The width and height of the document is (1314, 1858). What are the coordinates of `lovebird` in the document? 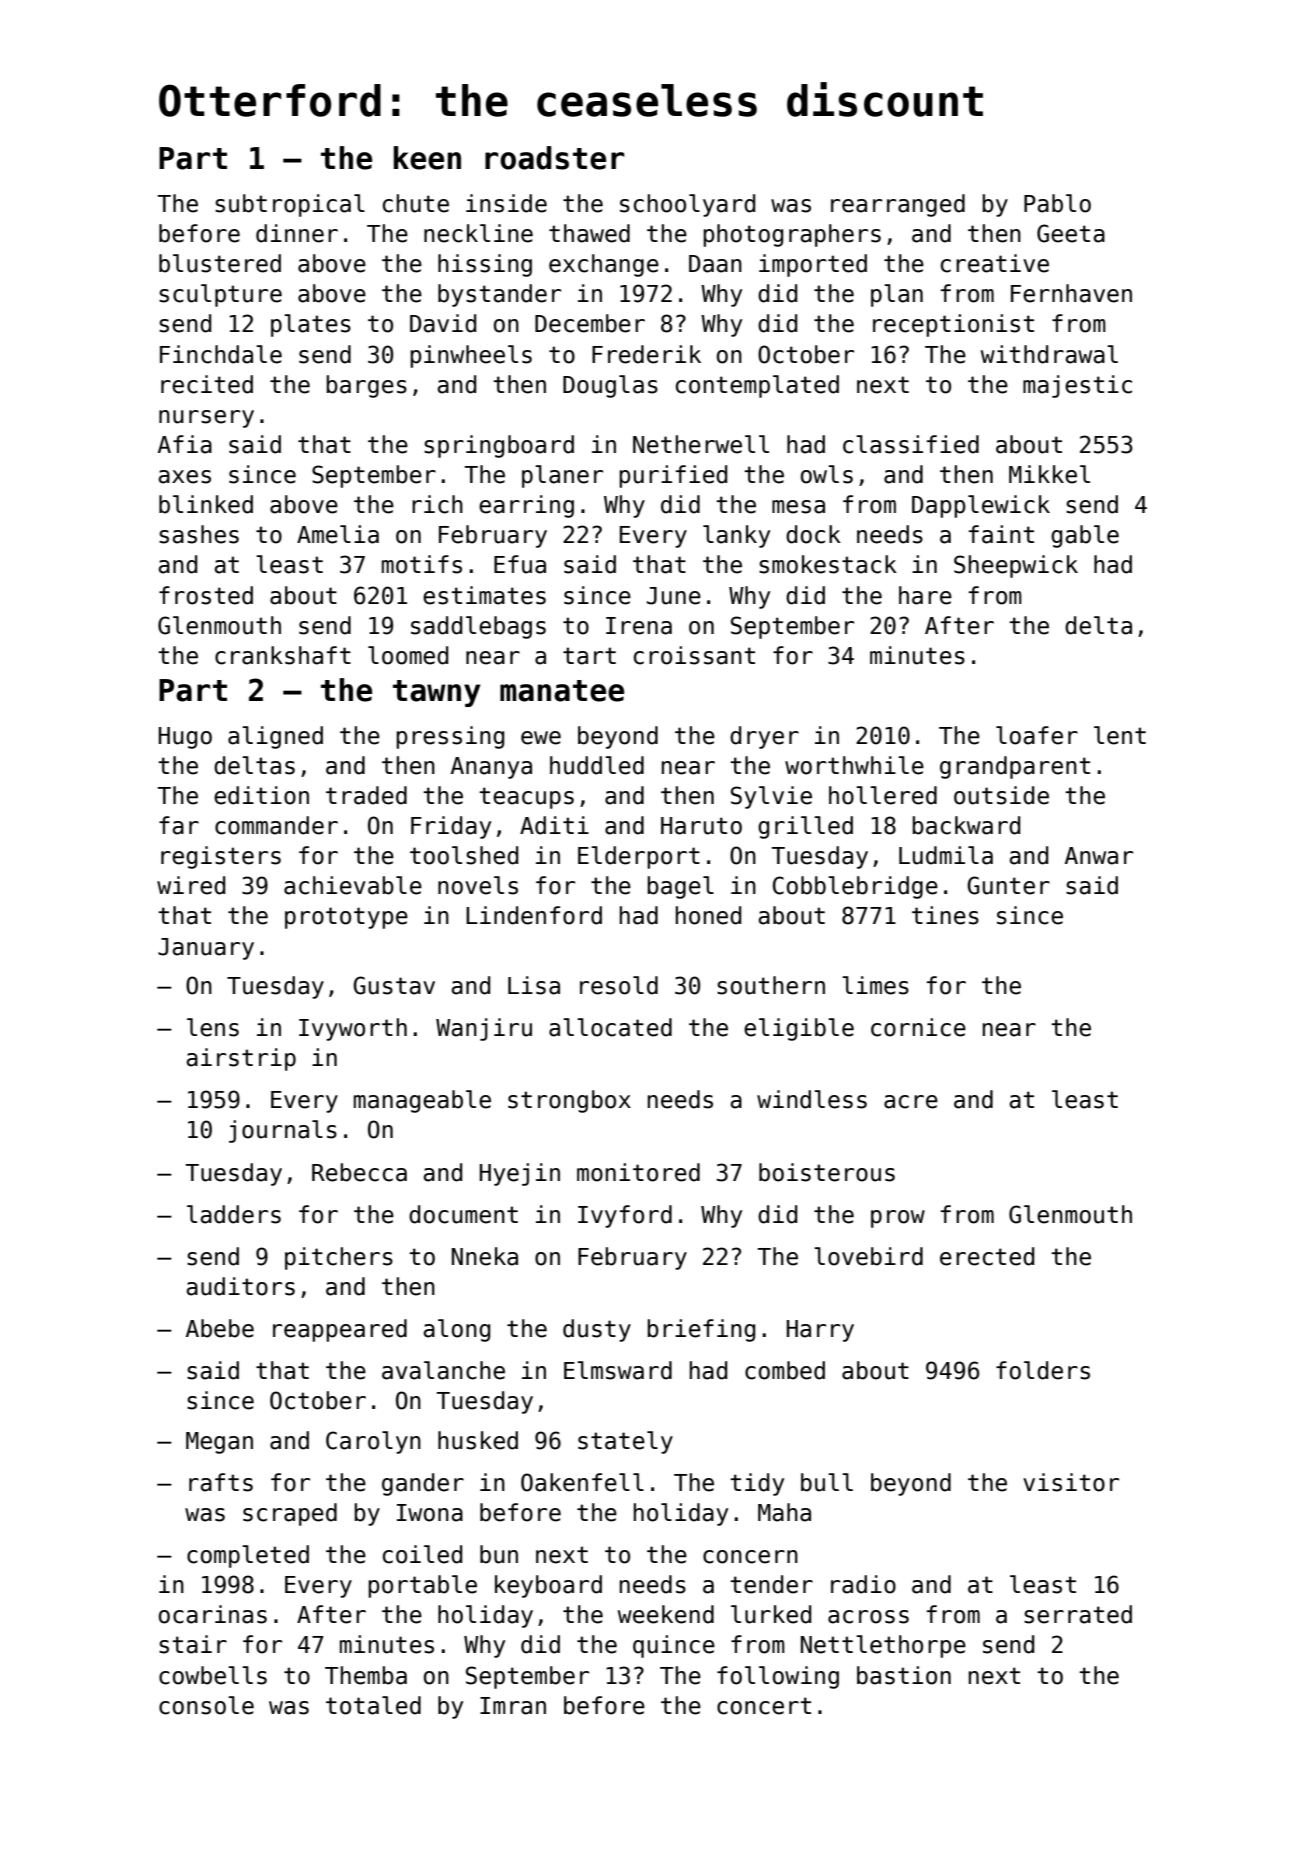 It's located at (868, 1256).
